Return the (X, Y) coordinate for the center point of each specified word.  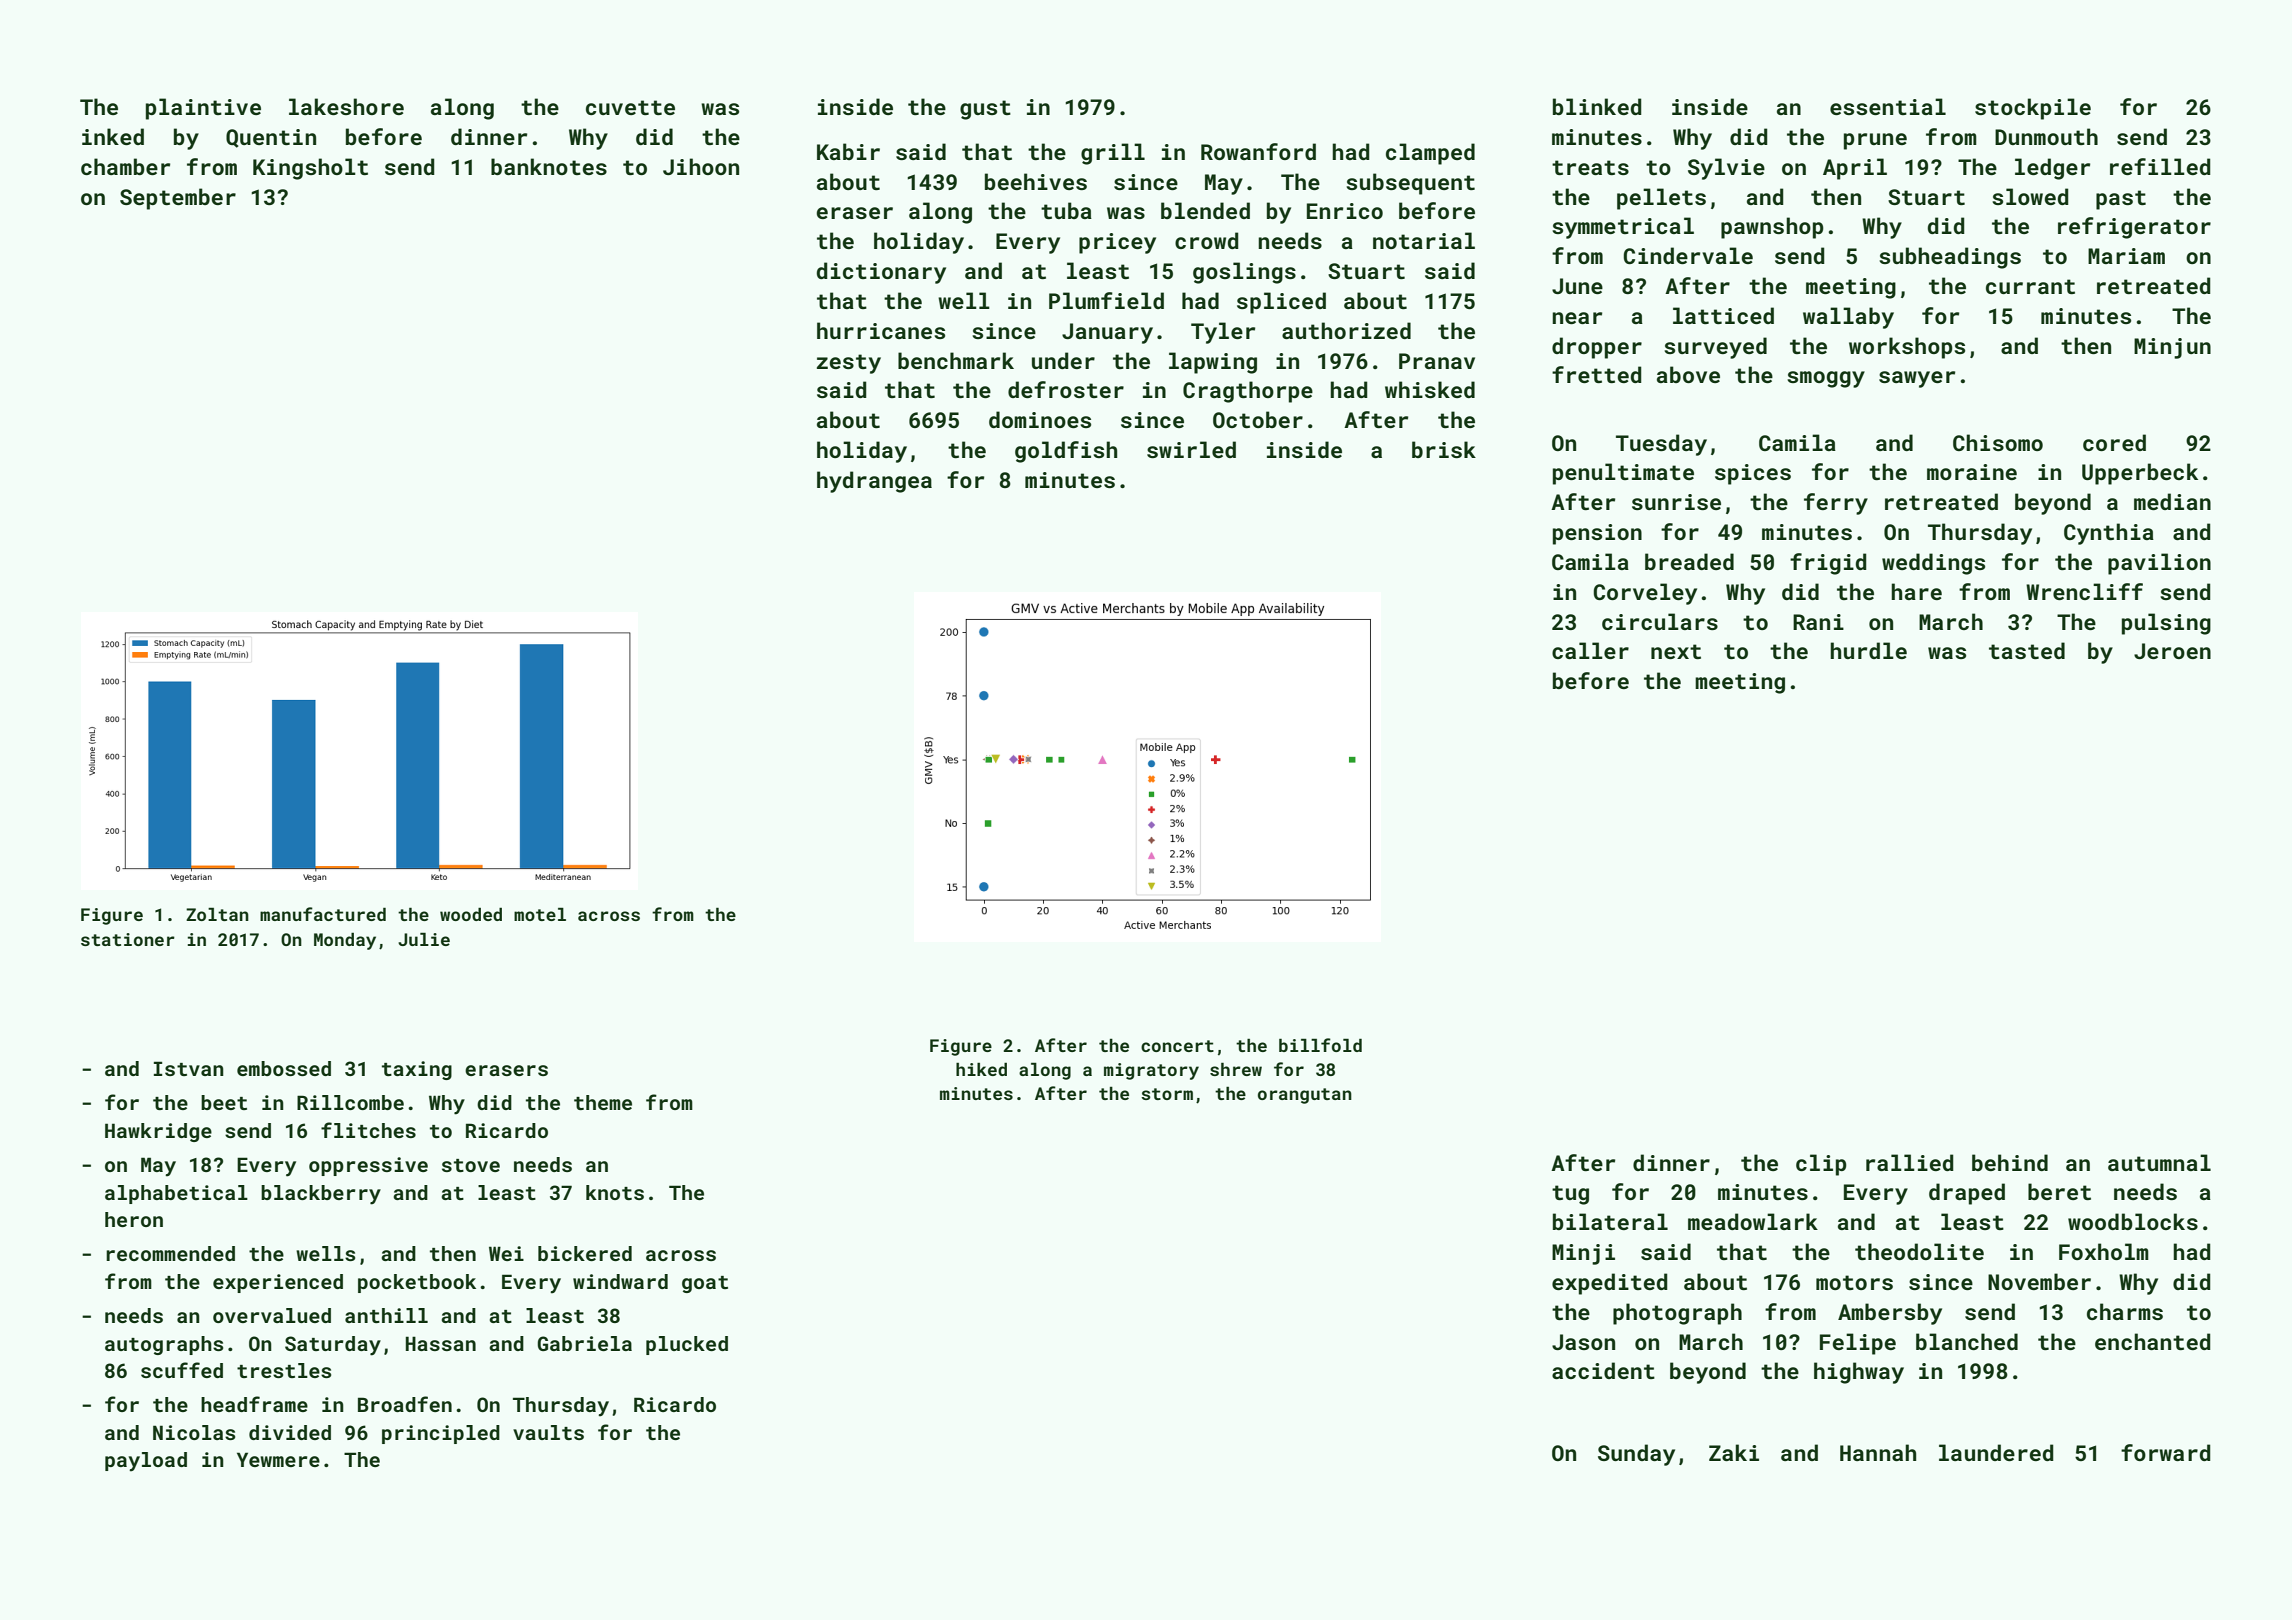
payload (146, 1462)
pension (1597, 534)
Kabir (848, 151)
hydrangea (874, 482)
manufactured (323, 914)
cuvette (630, 107)
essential (1888, 106)
